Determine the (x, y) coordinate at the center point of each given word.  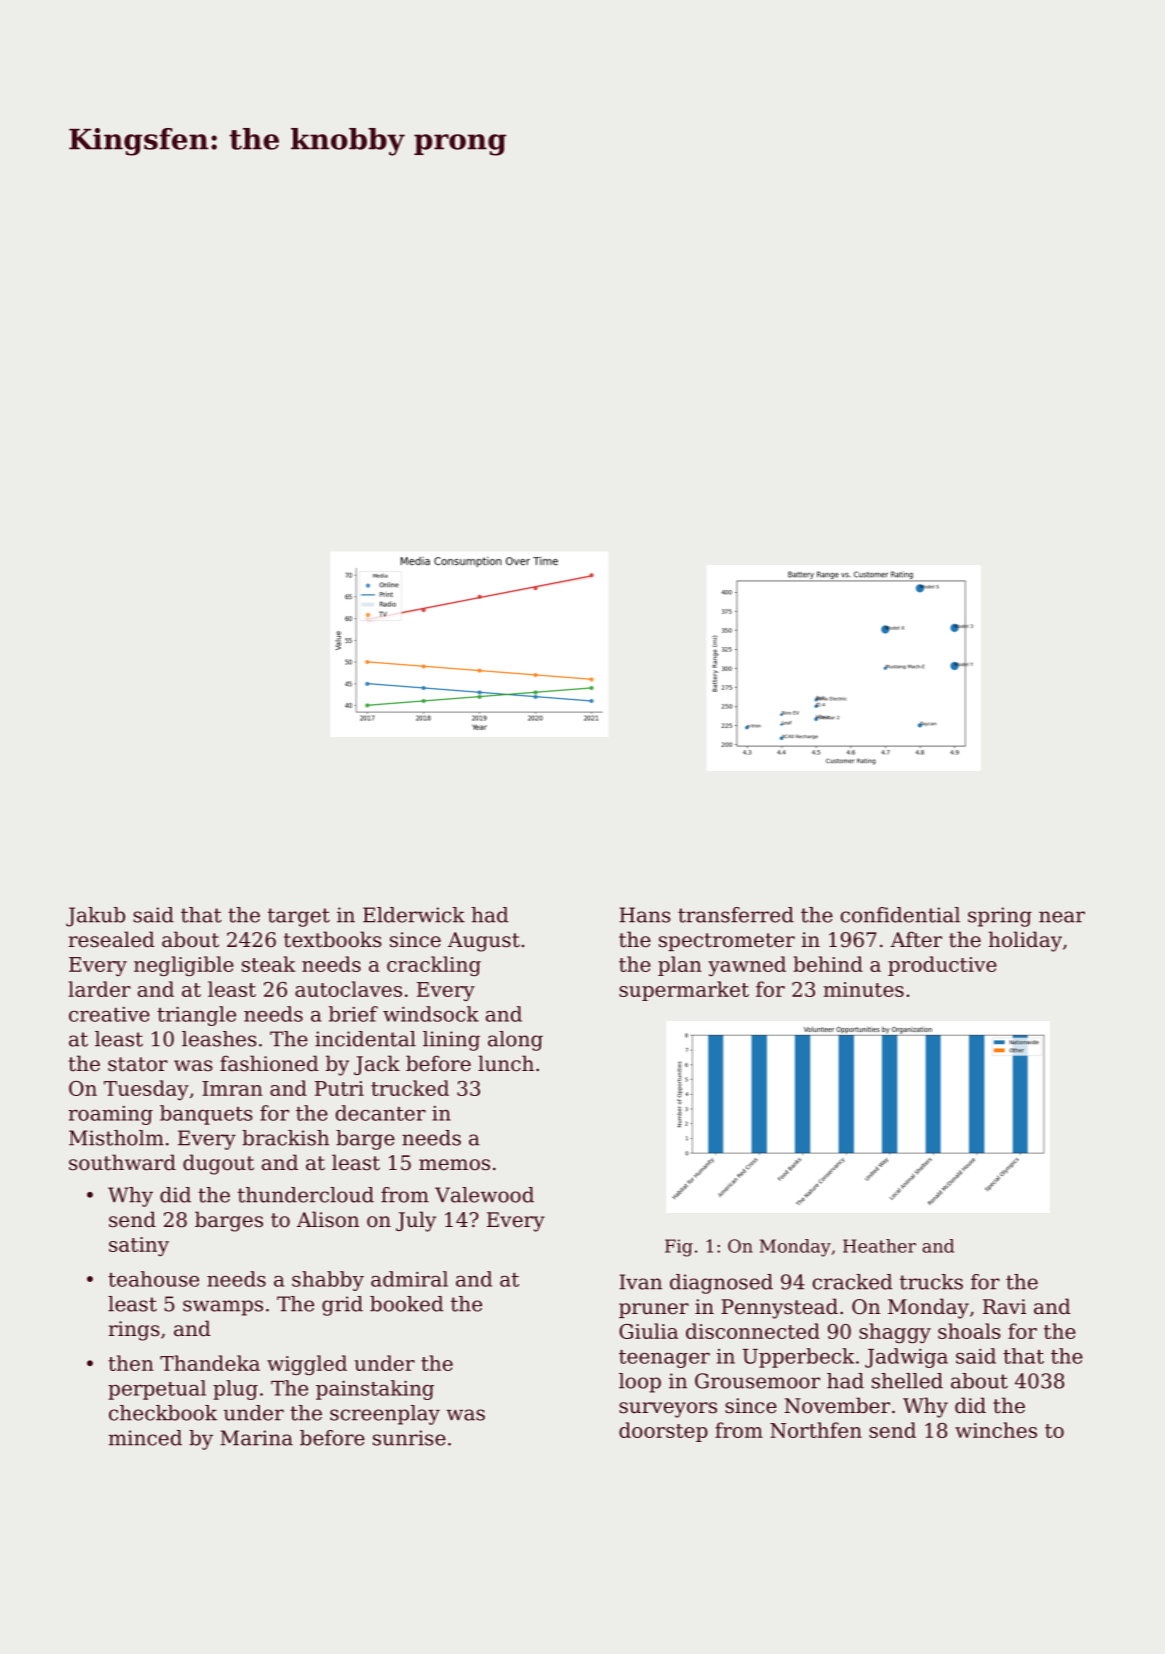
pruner (654, 1310)
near (1062, 917)
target (299, 917)
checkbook (163, 1413)
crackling (434, 966)
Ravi (1004, 1307)
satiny (139, 1246)
